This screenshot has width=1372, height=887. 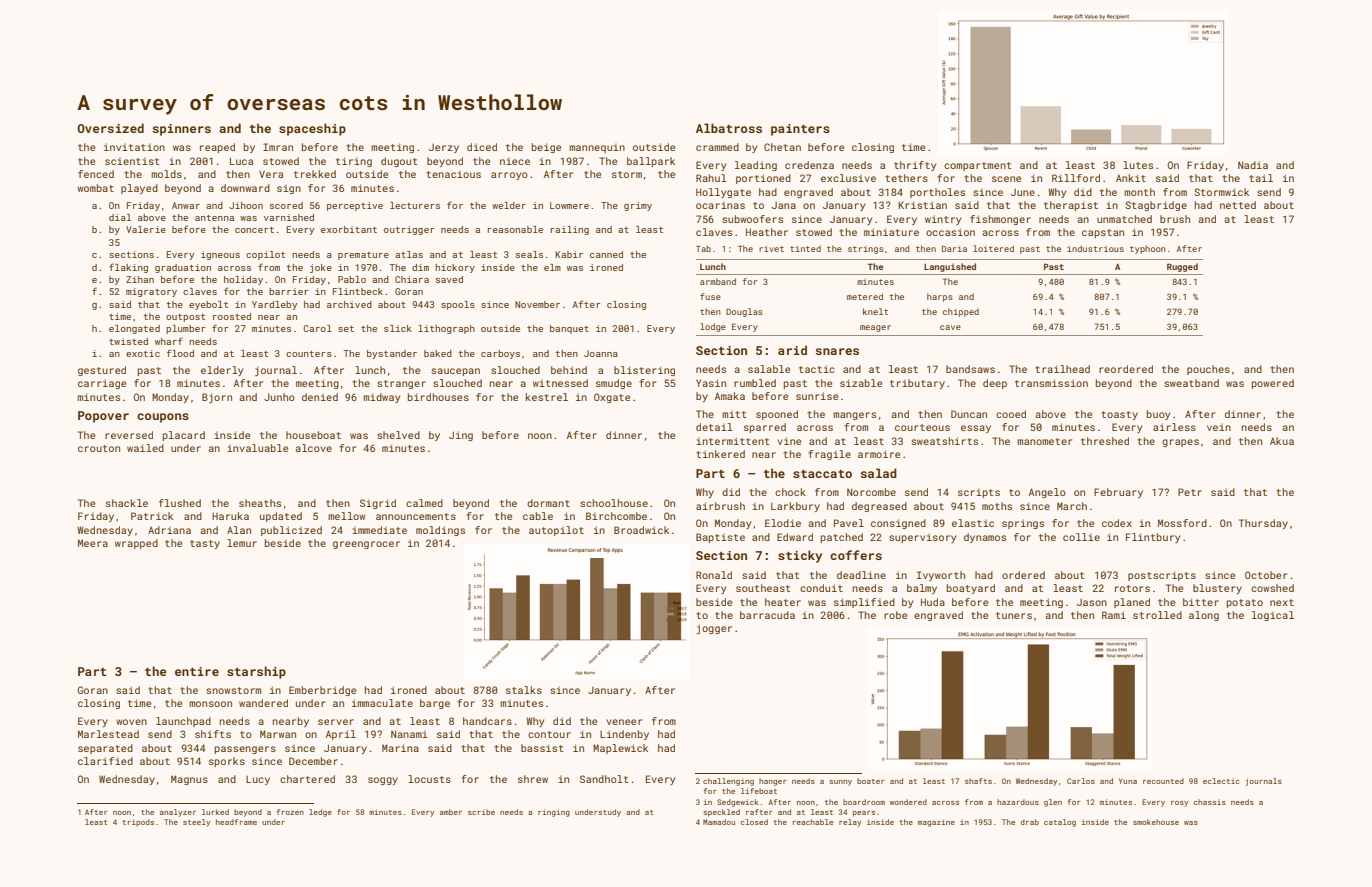 I want to click on southeast, so click(x=763, y=588).
